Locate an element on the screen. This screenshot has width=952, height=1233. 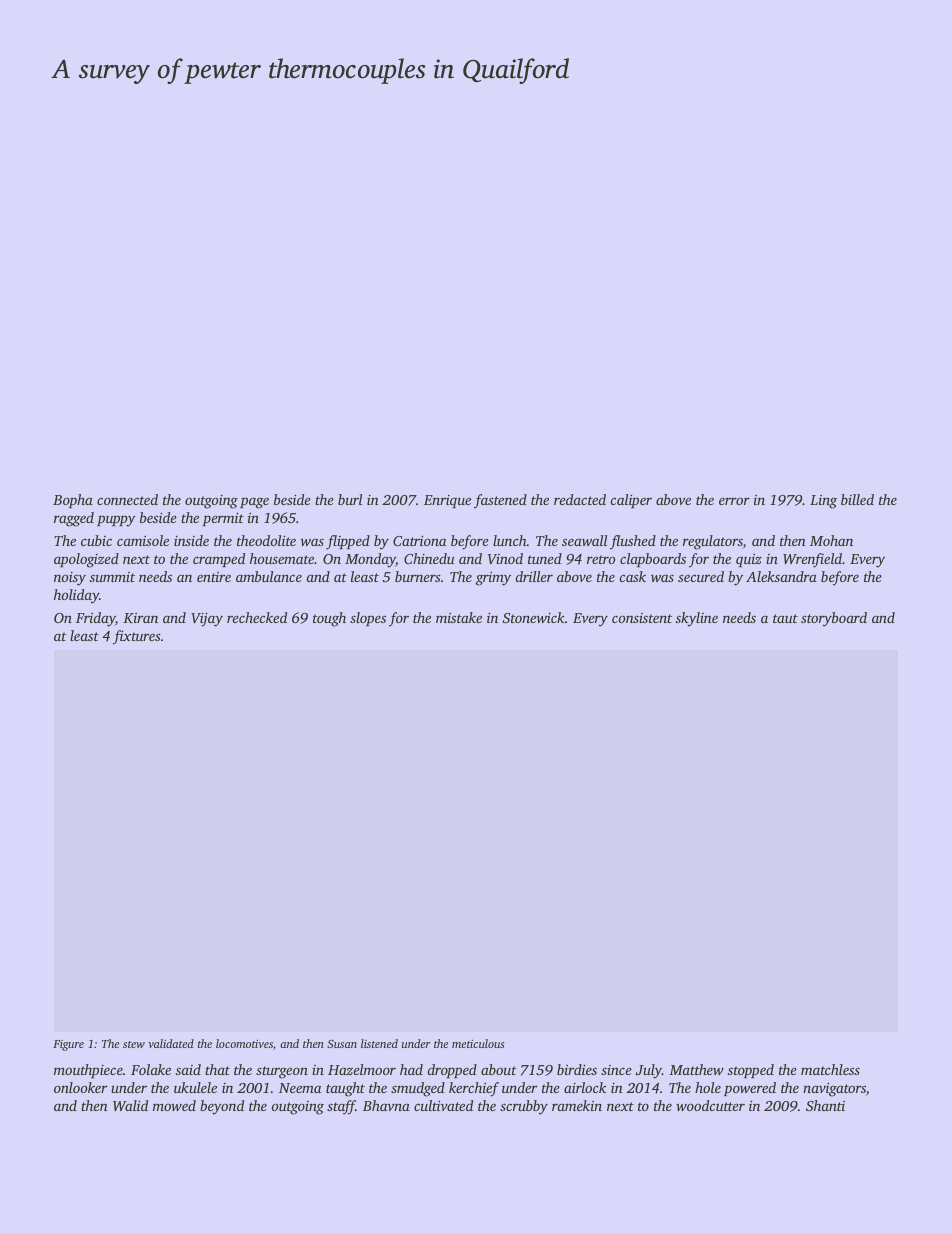
slopes is located at coordinates (368, 619).
